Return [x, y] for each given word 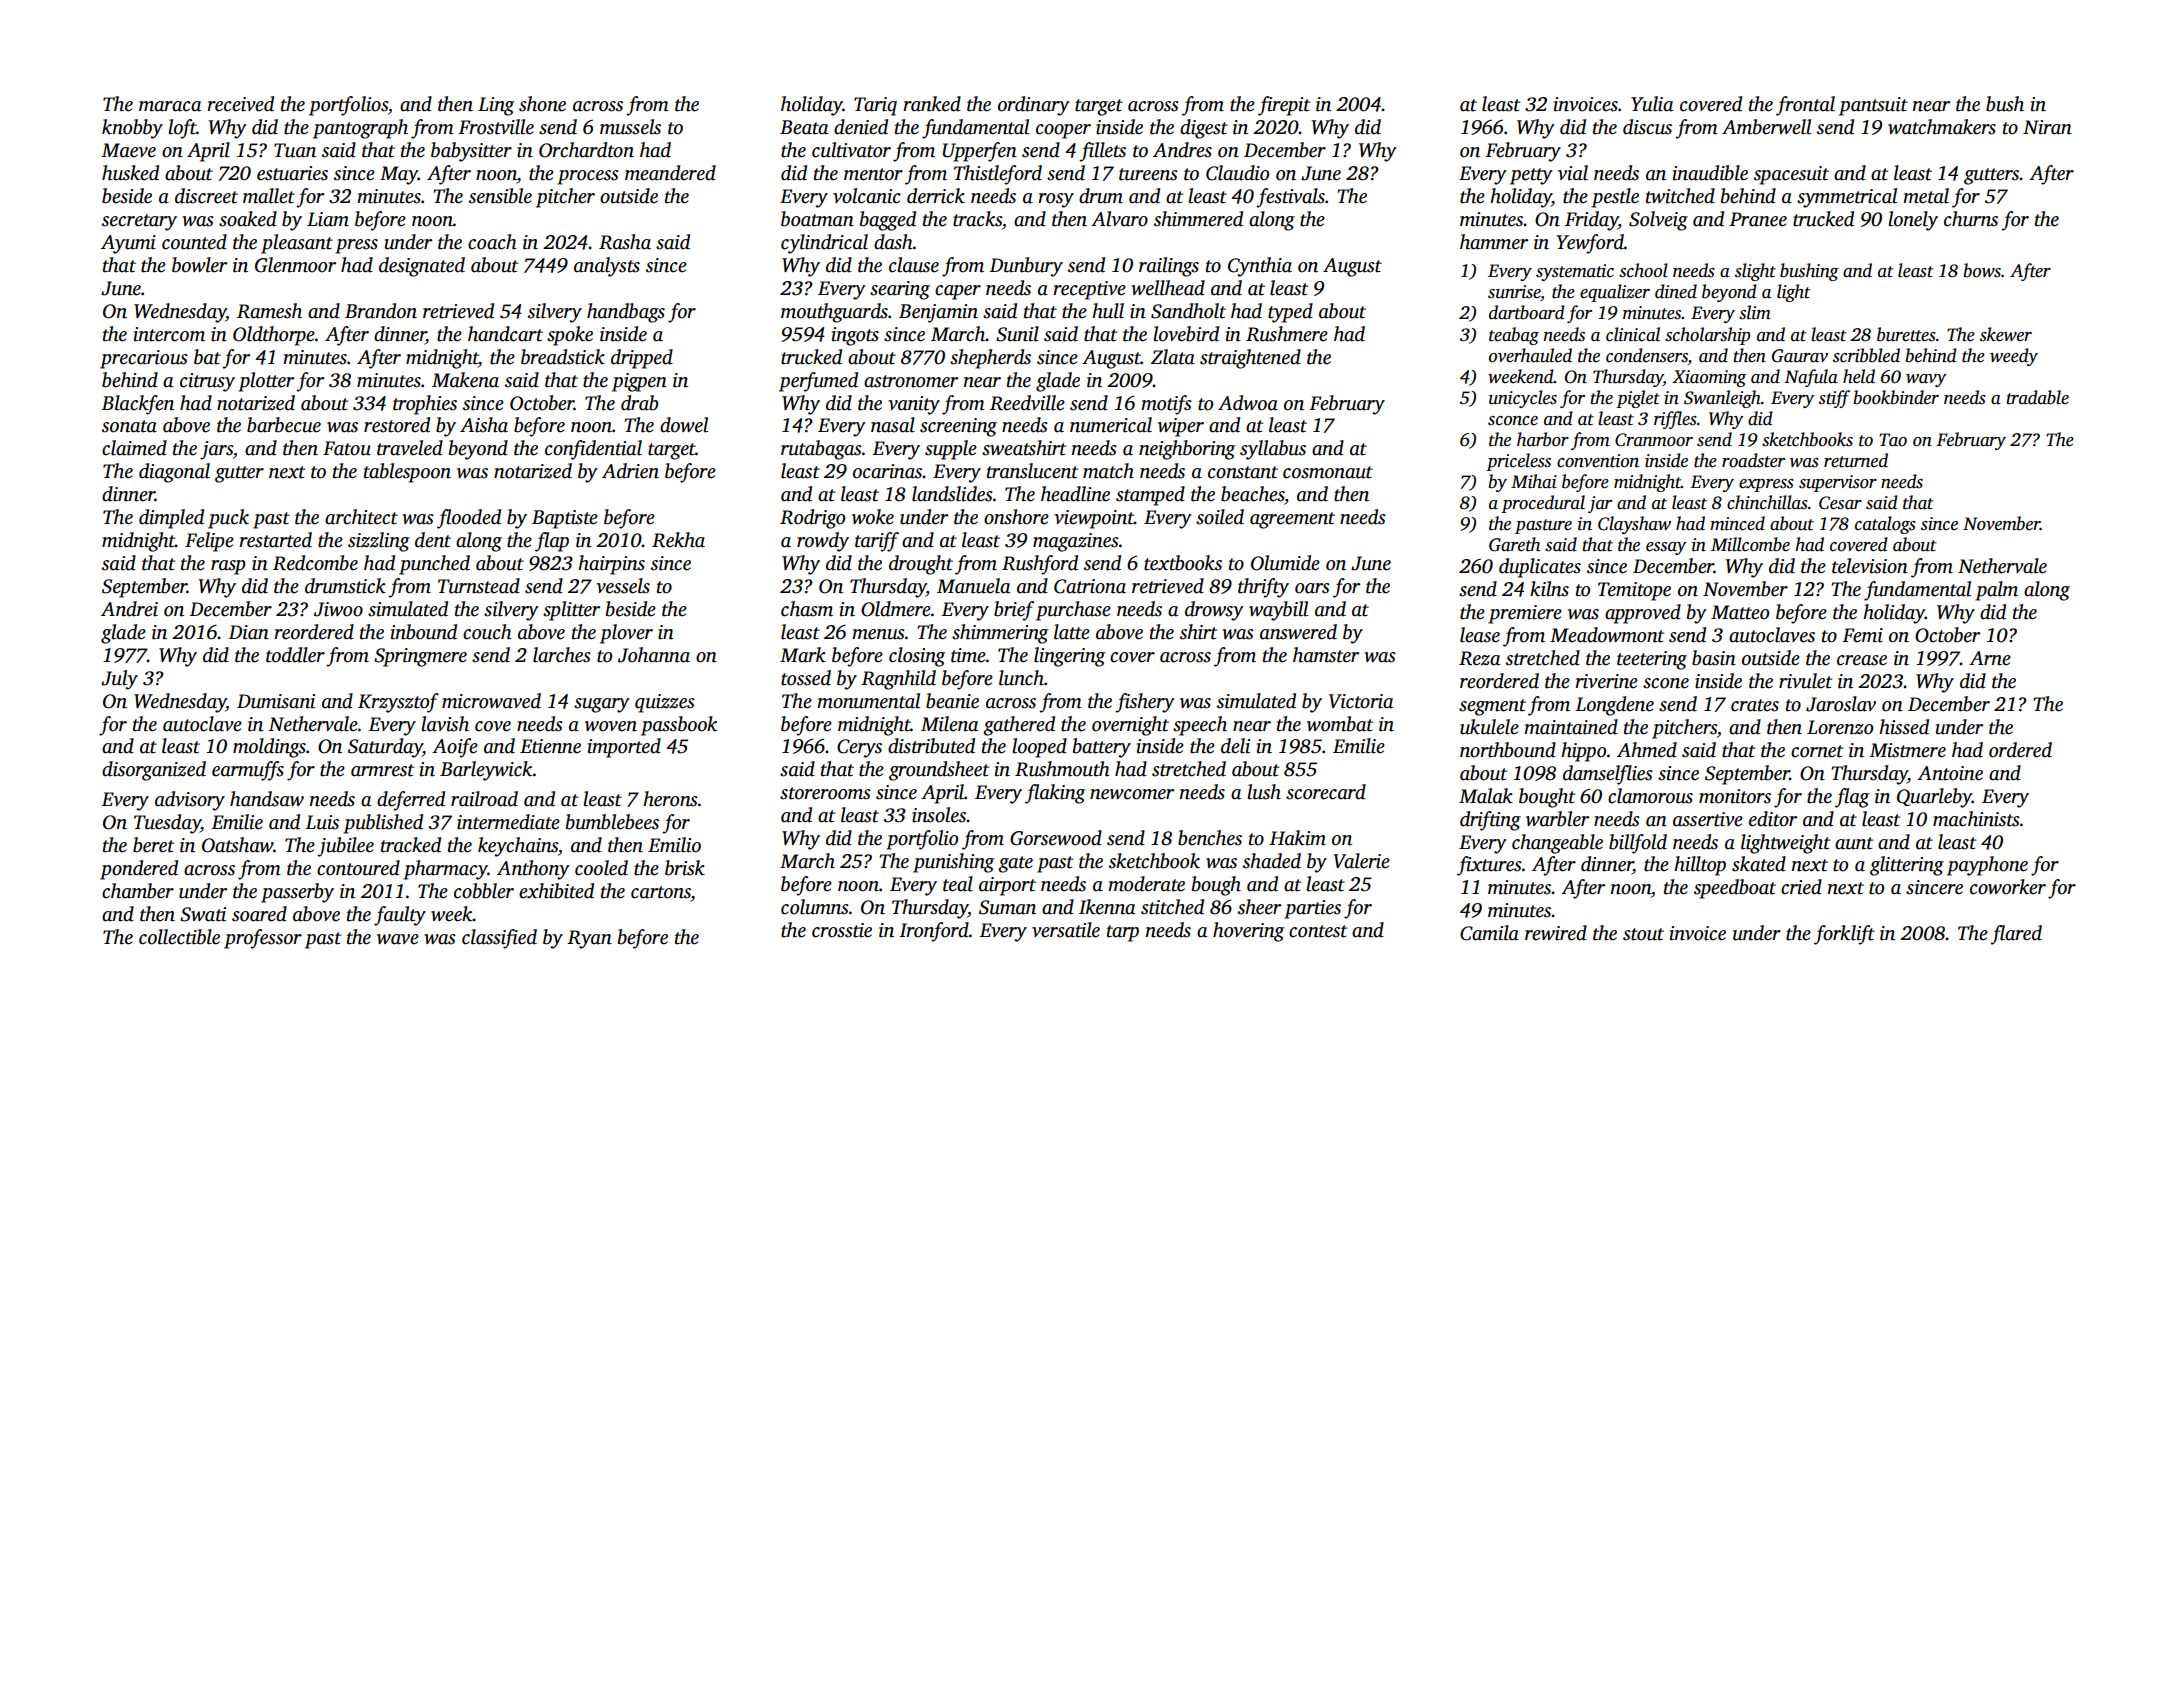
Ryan [589, 939]
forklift [1844, 935]
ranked [932, 104]
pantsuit [1873, 106]
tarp [1123, 933]
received [240, 104]
